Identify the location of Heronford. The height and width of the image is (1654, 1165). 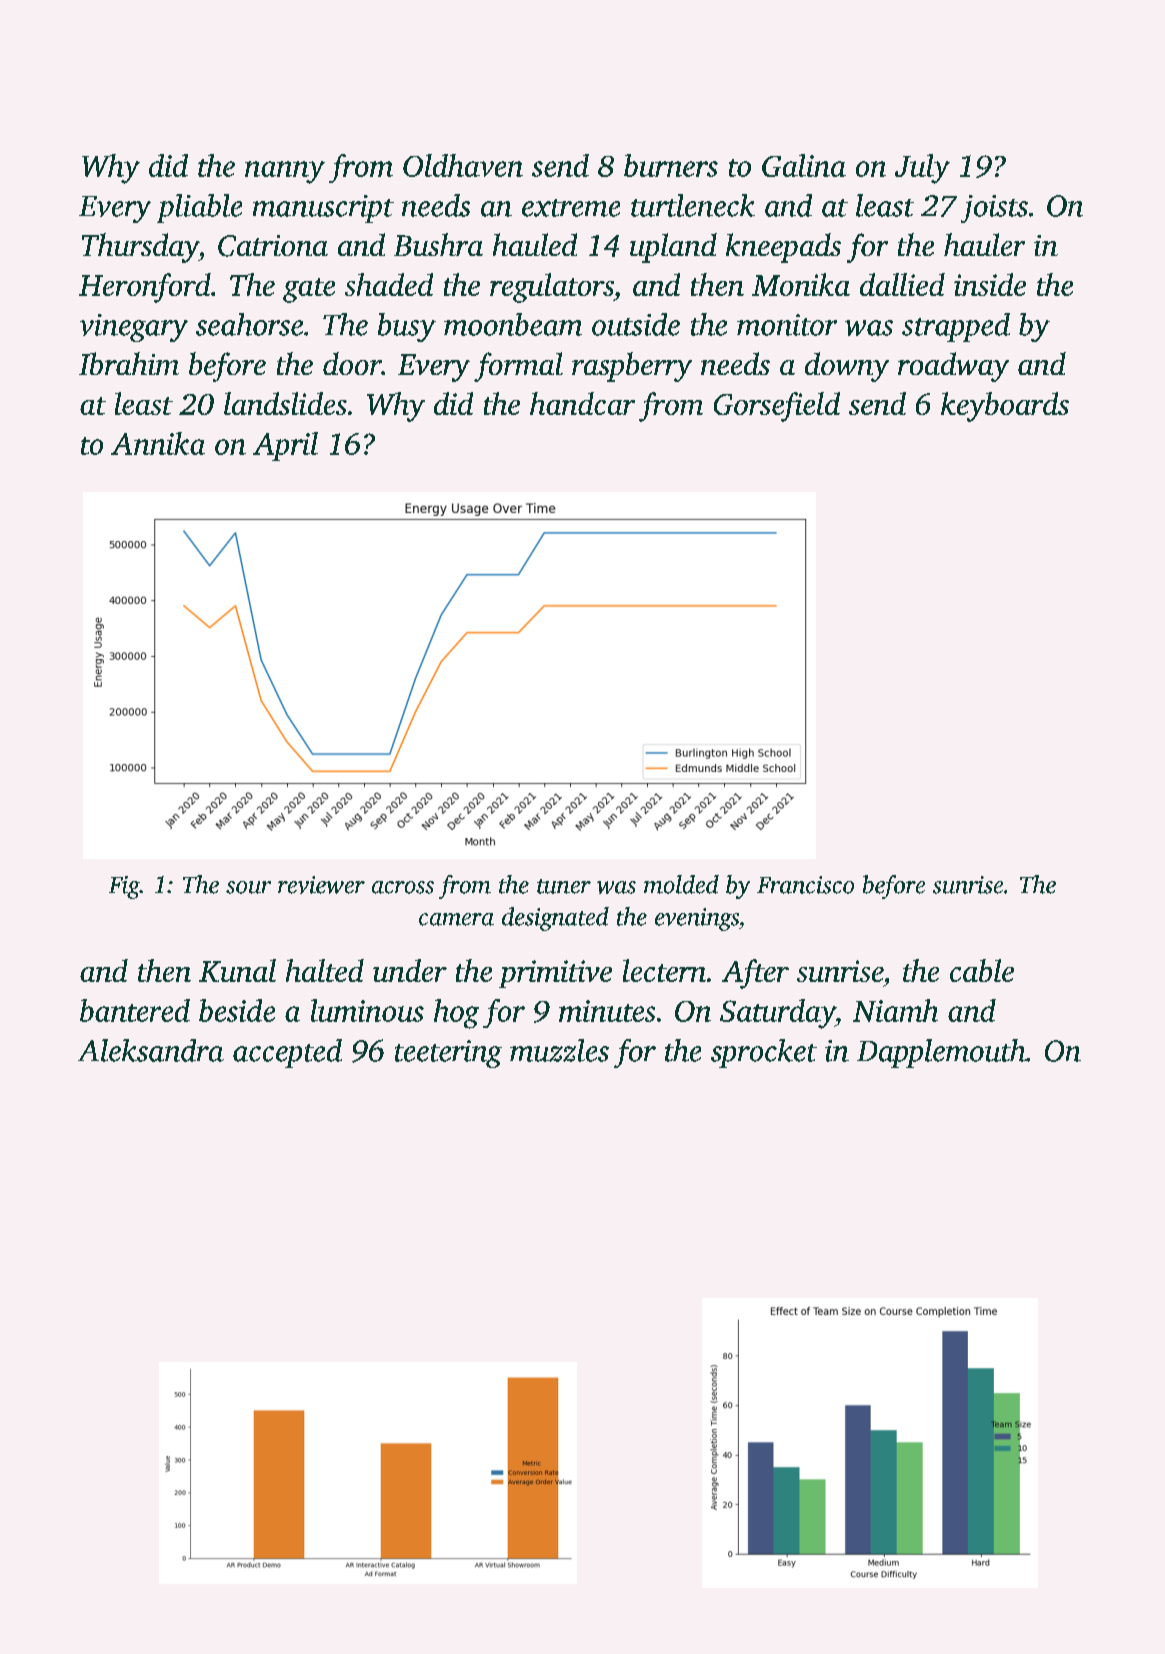
(145, 288).
